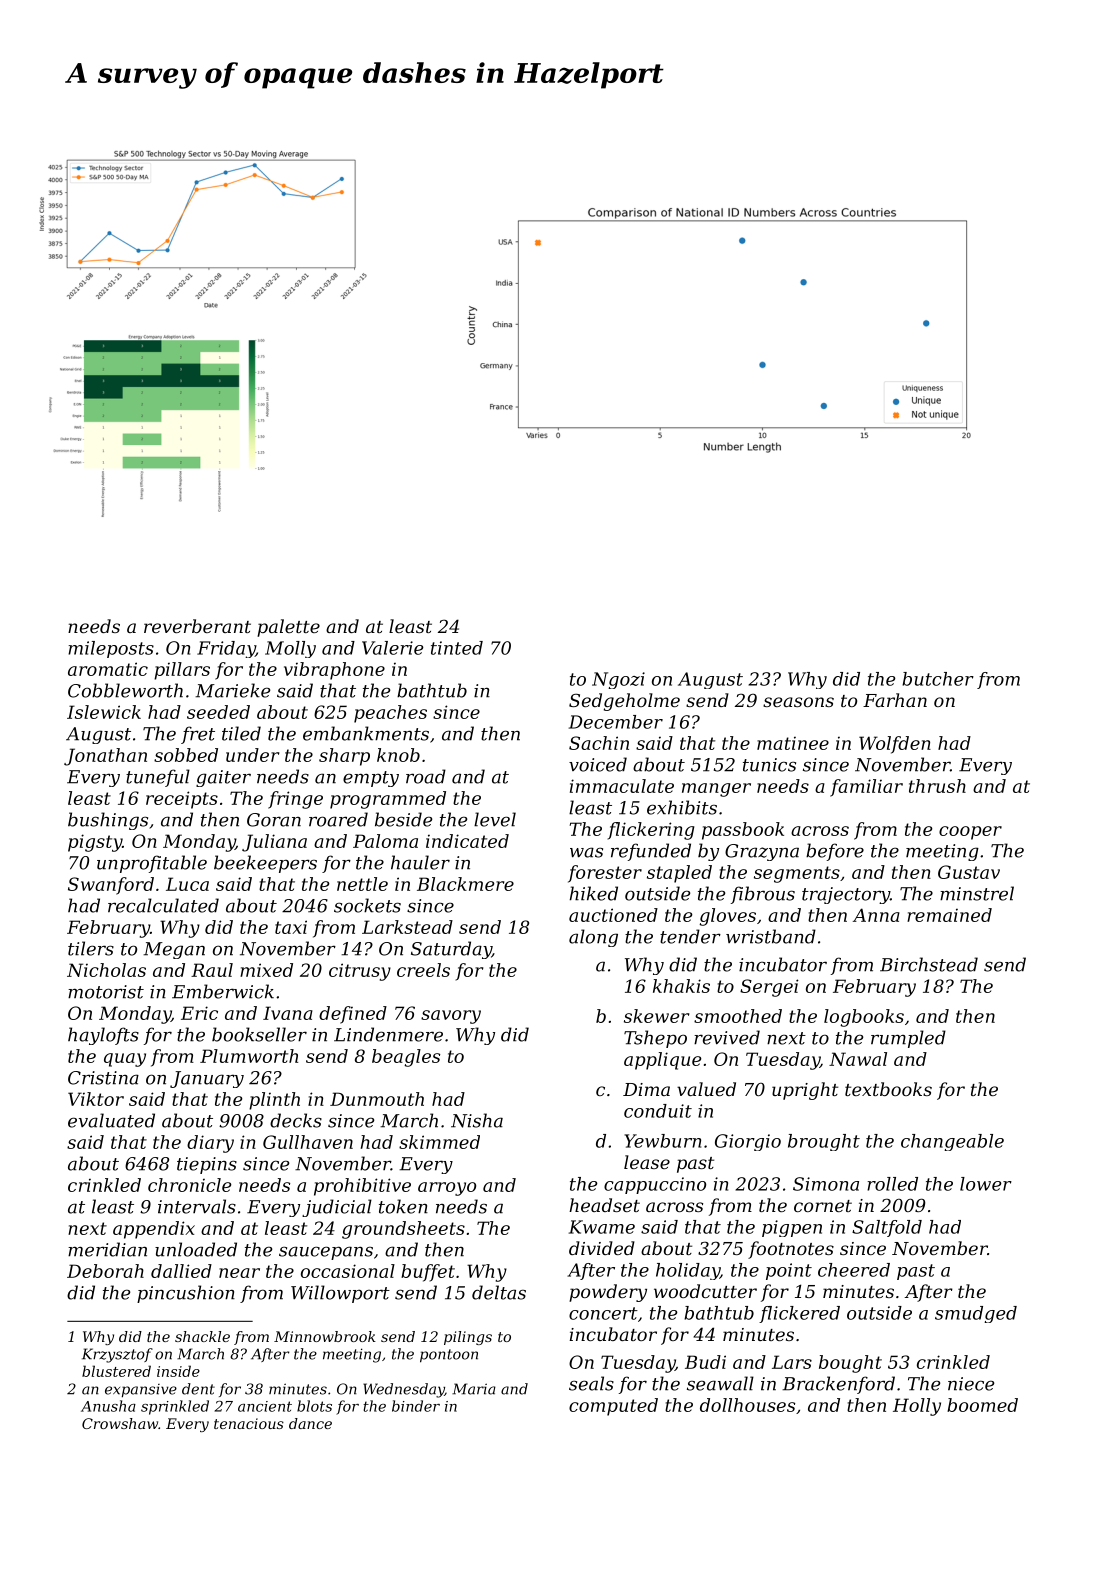 This document has height=1593, width=1100. I want to click on Sedgeholme, so click(624, 702).
